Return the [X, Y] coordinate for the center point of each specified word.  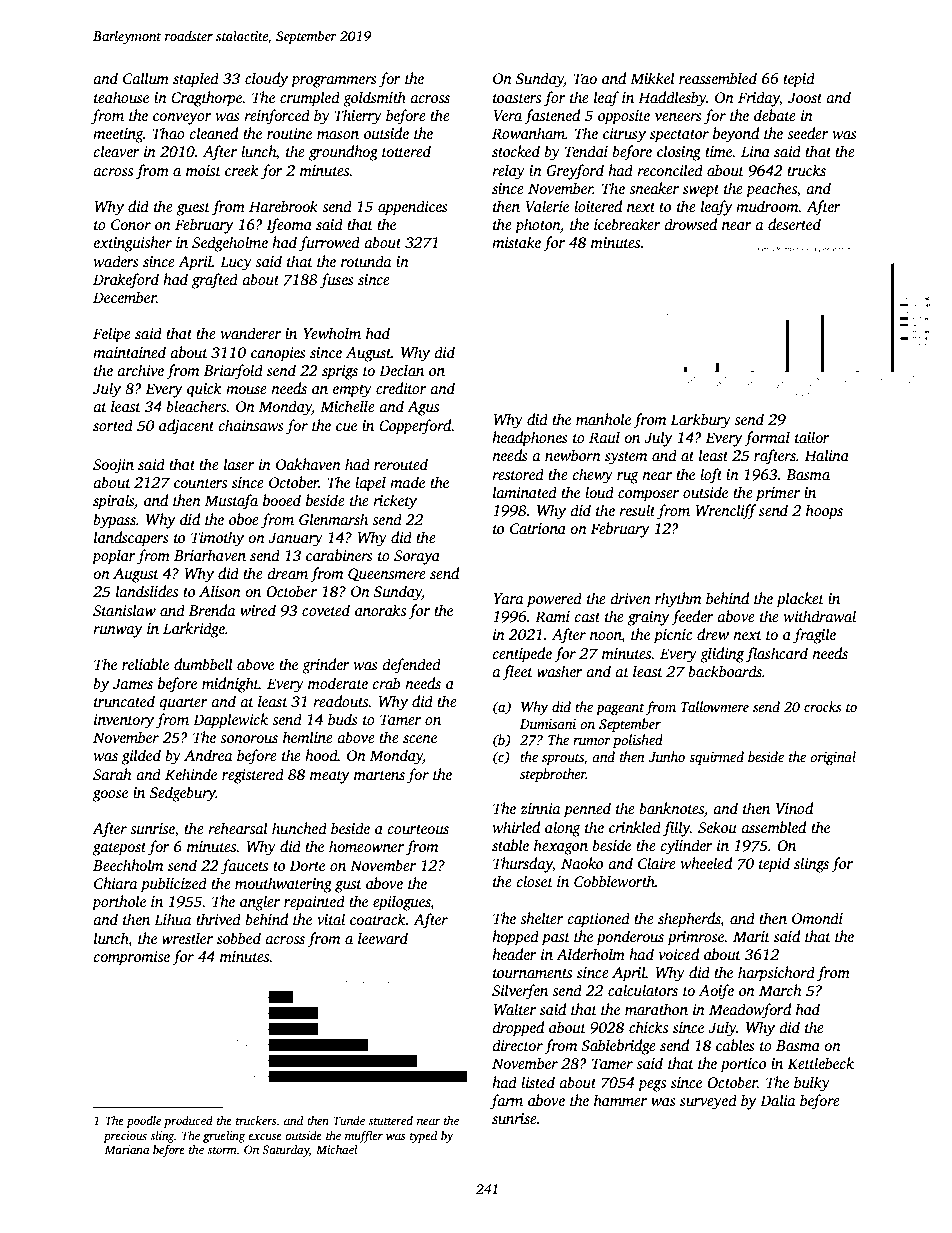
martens [379, 775]
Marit [751, 936]
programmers [334, 82]
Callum [146, 78]
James [133, 683]
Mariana [126, 1149]
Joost [805, 97]
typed [423, 1137]
